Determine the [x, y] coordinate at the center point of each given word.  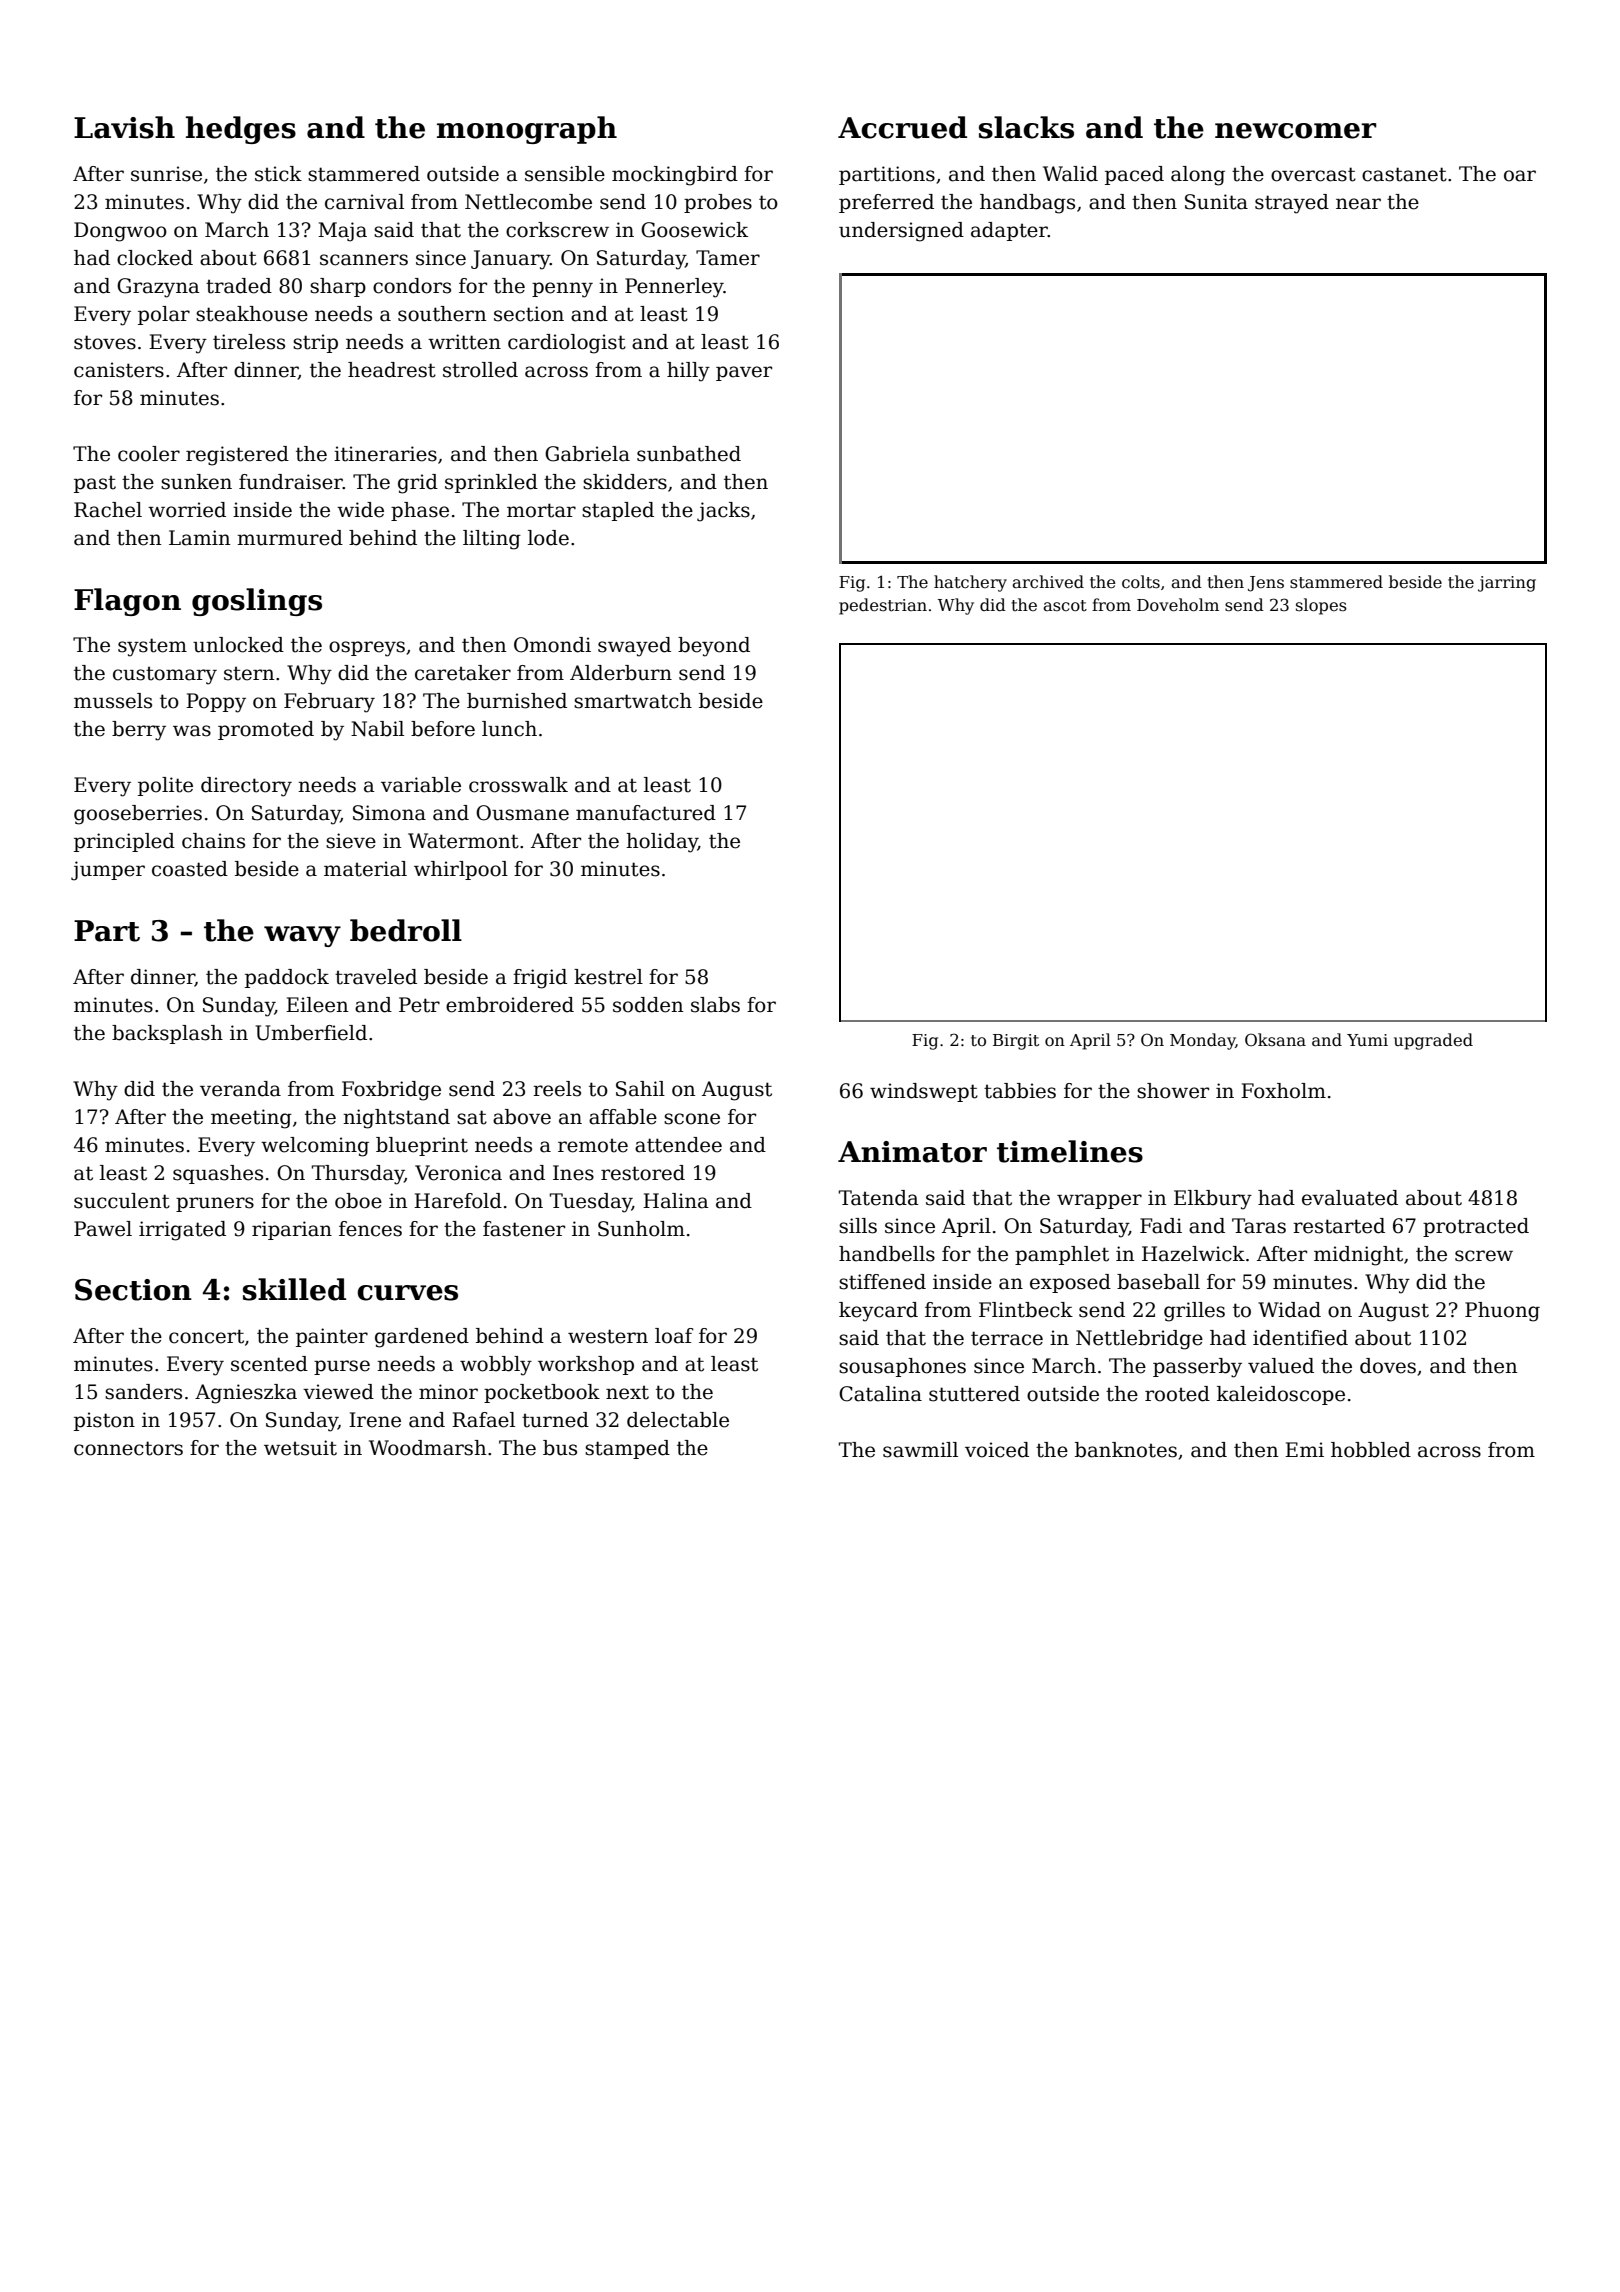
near [1358, 204]
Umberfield [311, 1033]
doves [1388, 1366]
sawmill [920, 1450]
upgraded [1433, 1041]
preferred [886, 203]
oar [1520, 176]
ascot [1065, 605]
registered [237, 456]
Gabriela [587, 454]
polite [165, 786]
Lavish [124, 127]
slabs [715, 1005]
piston [104, 1421]
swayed [634, 647]
